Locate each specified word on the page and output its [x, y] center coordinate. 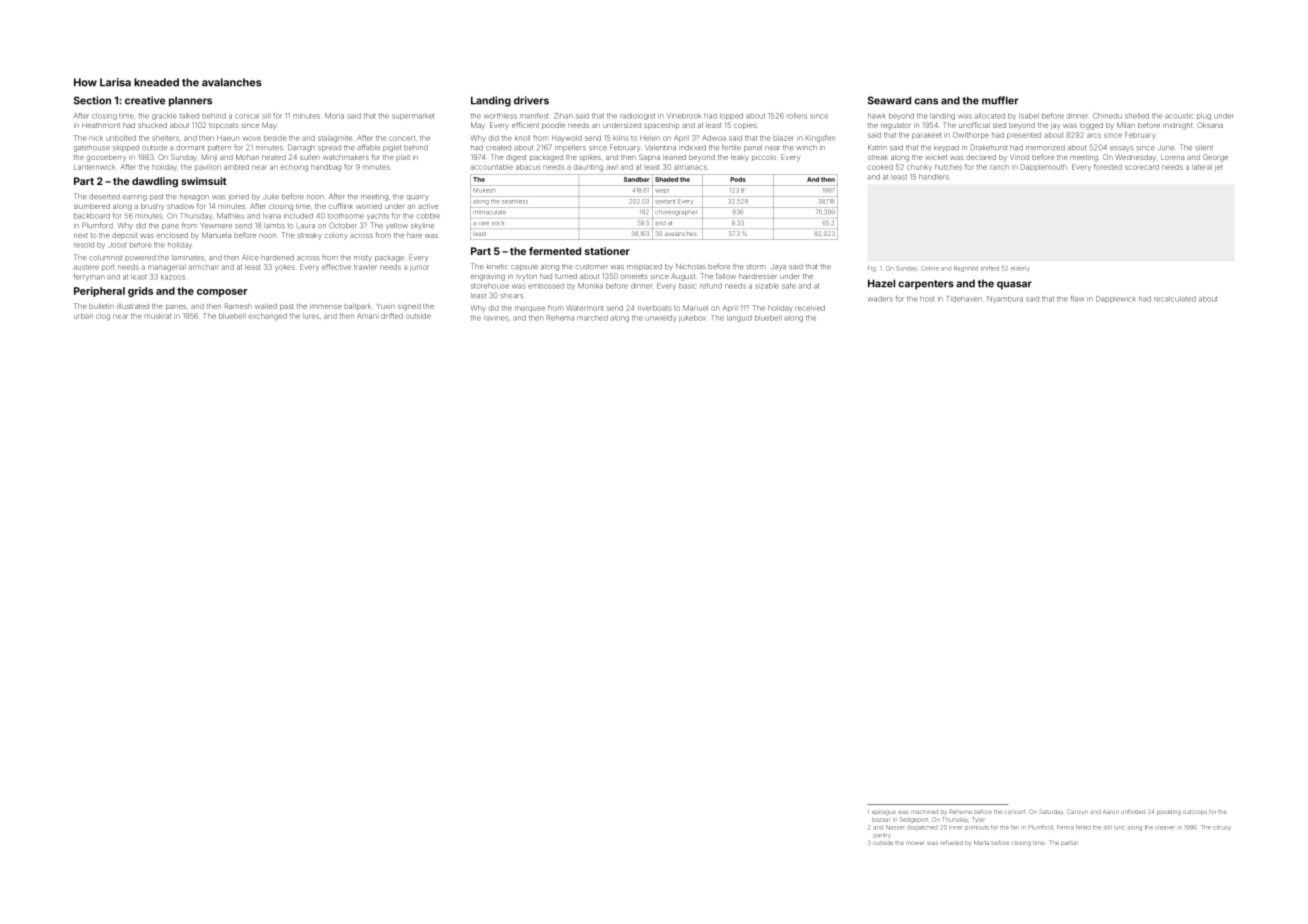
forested [1108, 167]
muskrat [157, 316]
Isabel [1029, 116]
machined [924, 812]
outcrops [1195, 812]
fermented [555, 251]
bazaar [881, 820]
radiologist [637, 116]
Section [92, 100]
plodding [1169, 812]
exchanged [267, 317]
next [81, 235]
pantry [882, 835]
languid [739, 318]
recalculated [1175, 299]
